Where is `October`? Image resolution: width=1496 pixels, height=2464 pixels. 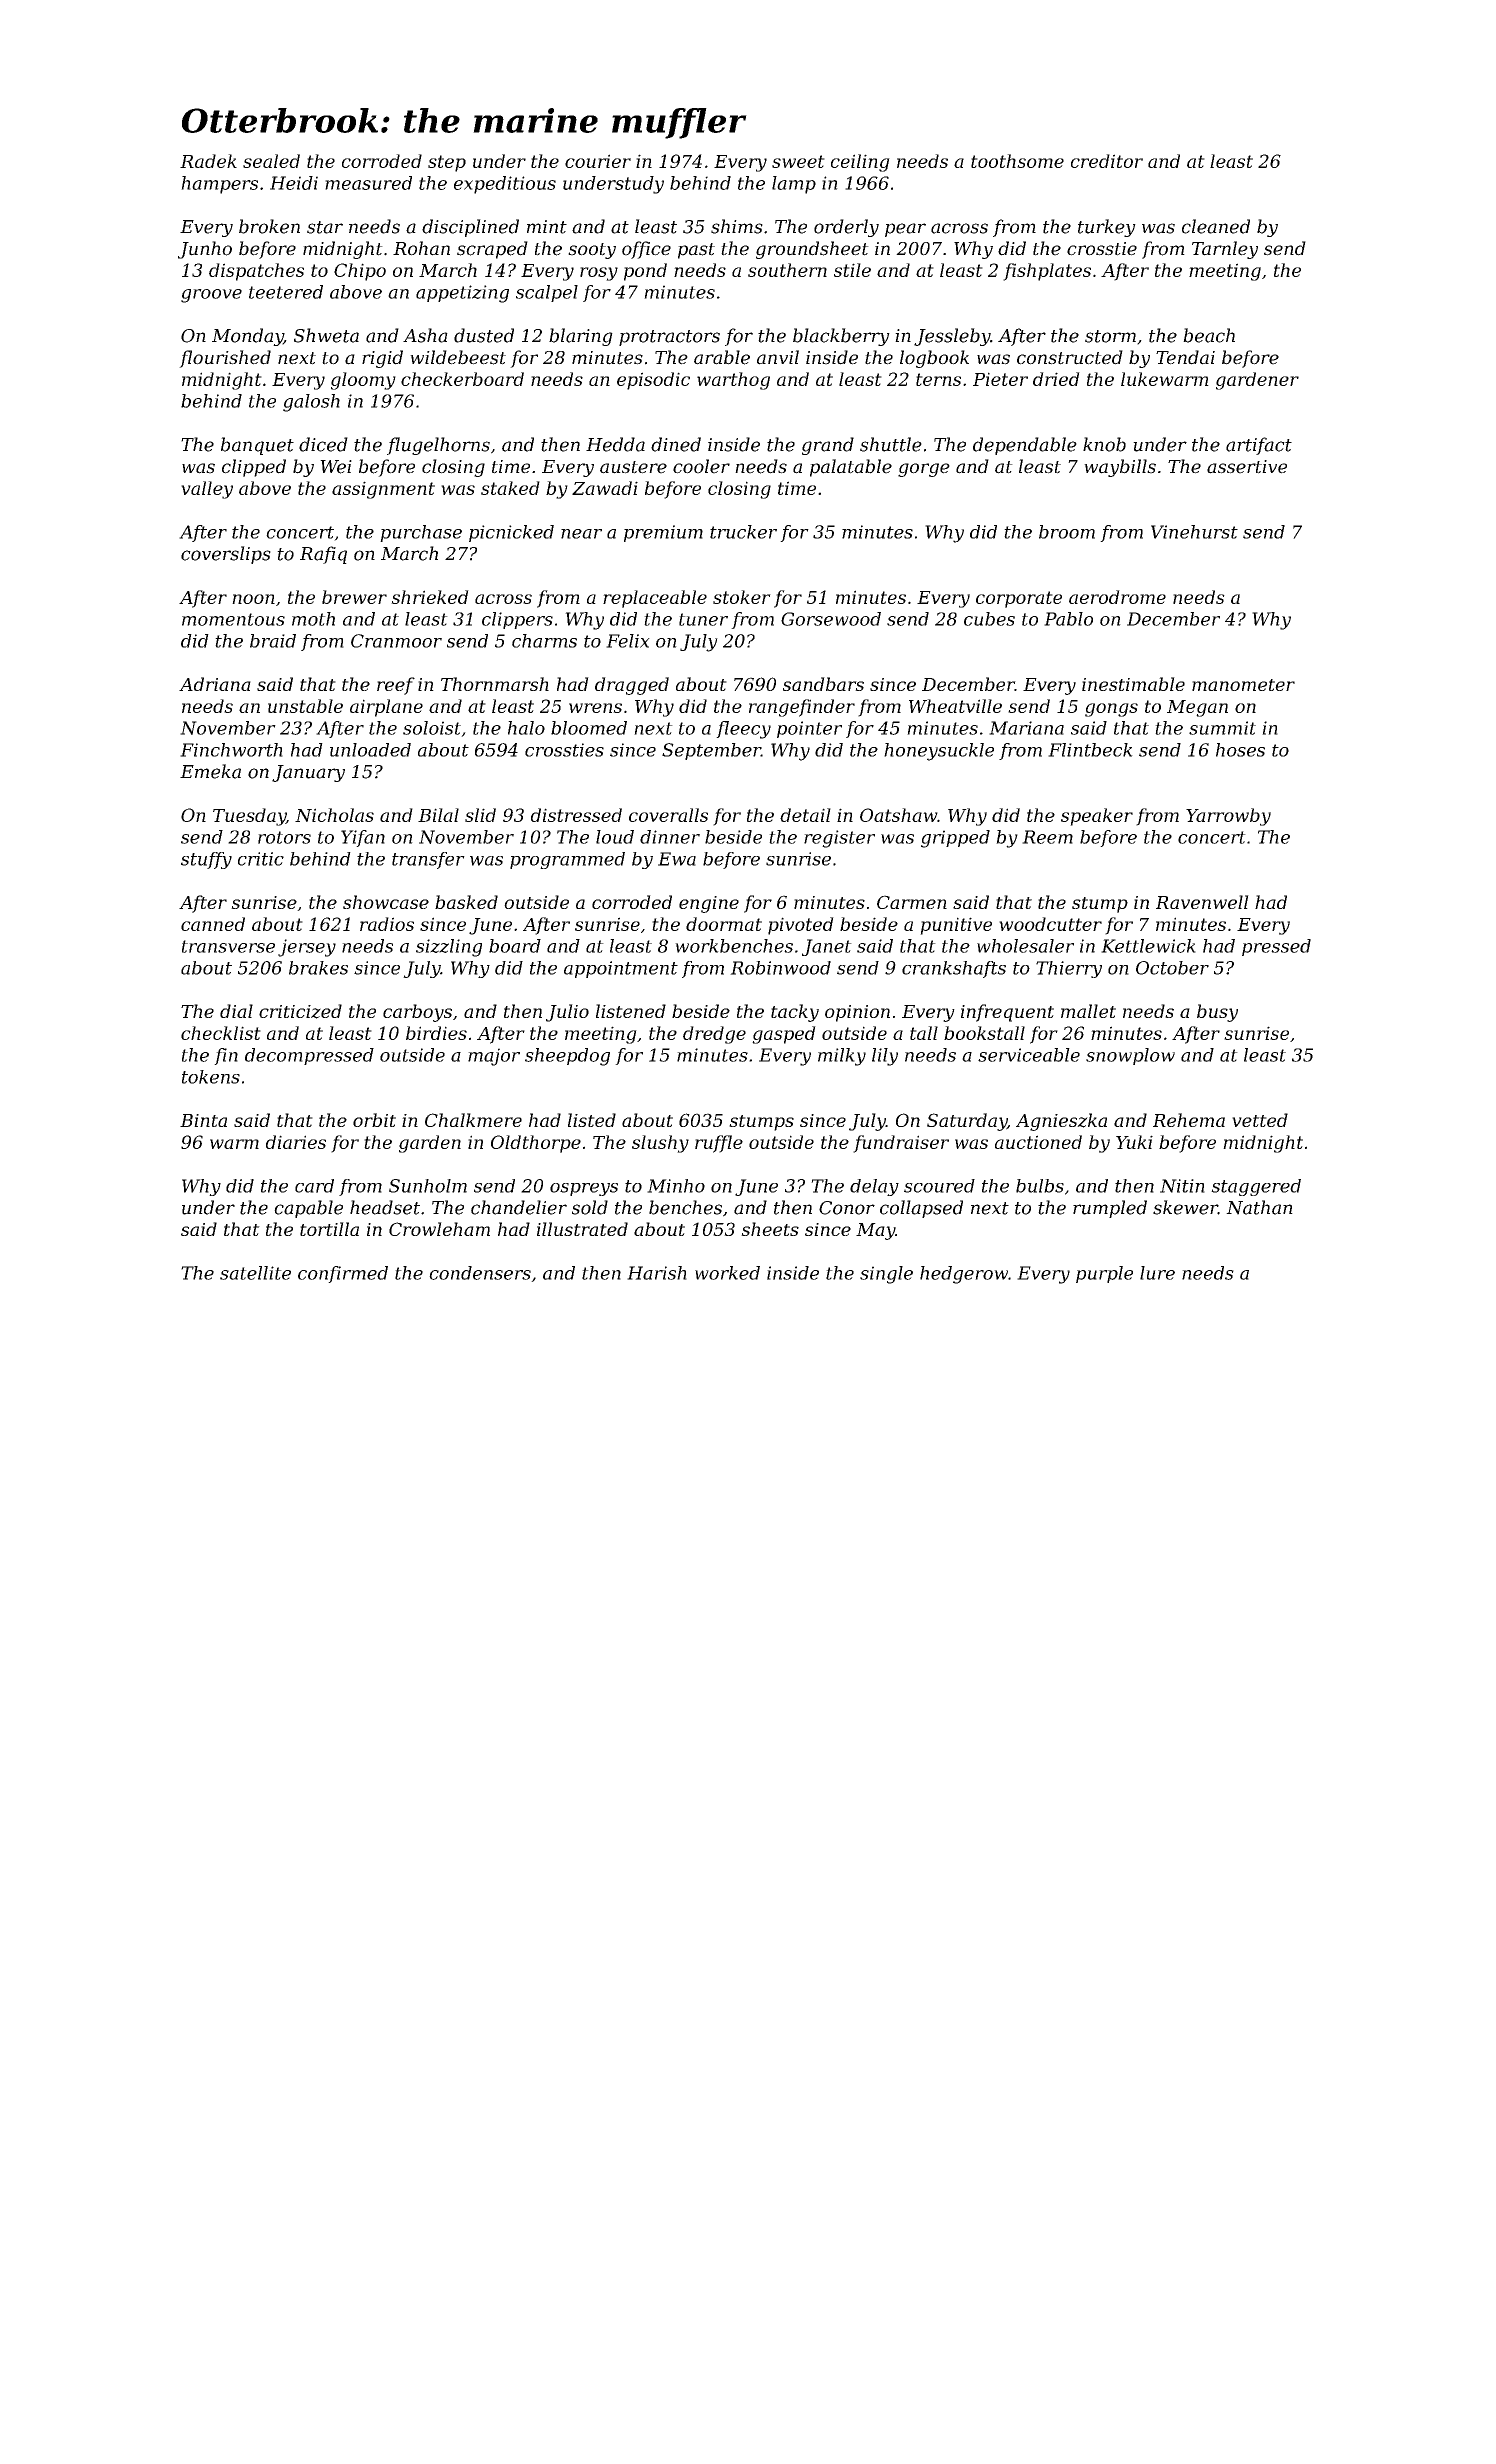 October is located at coordinates (1172, 968).
